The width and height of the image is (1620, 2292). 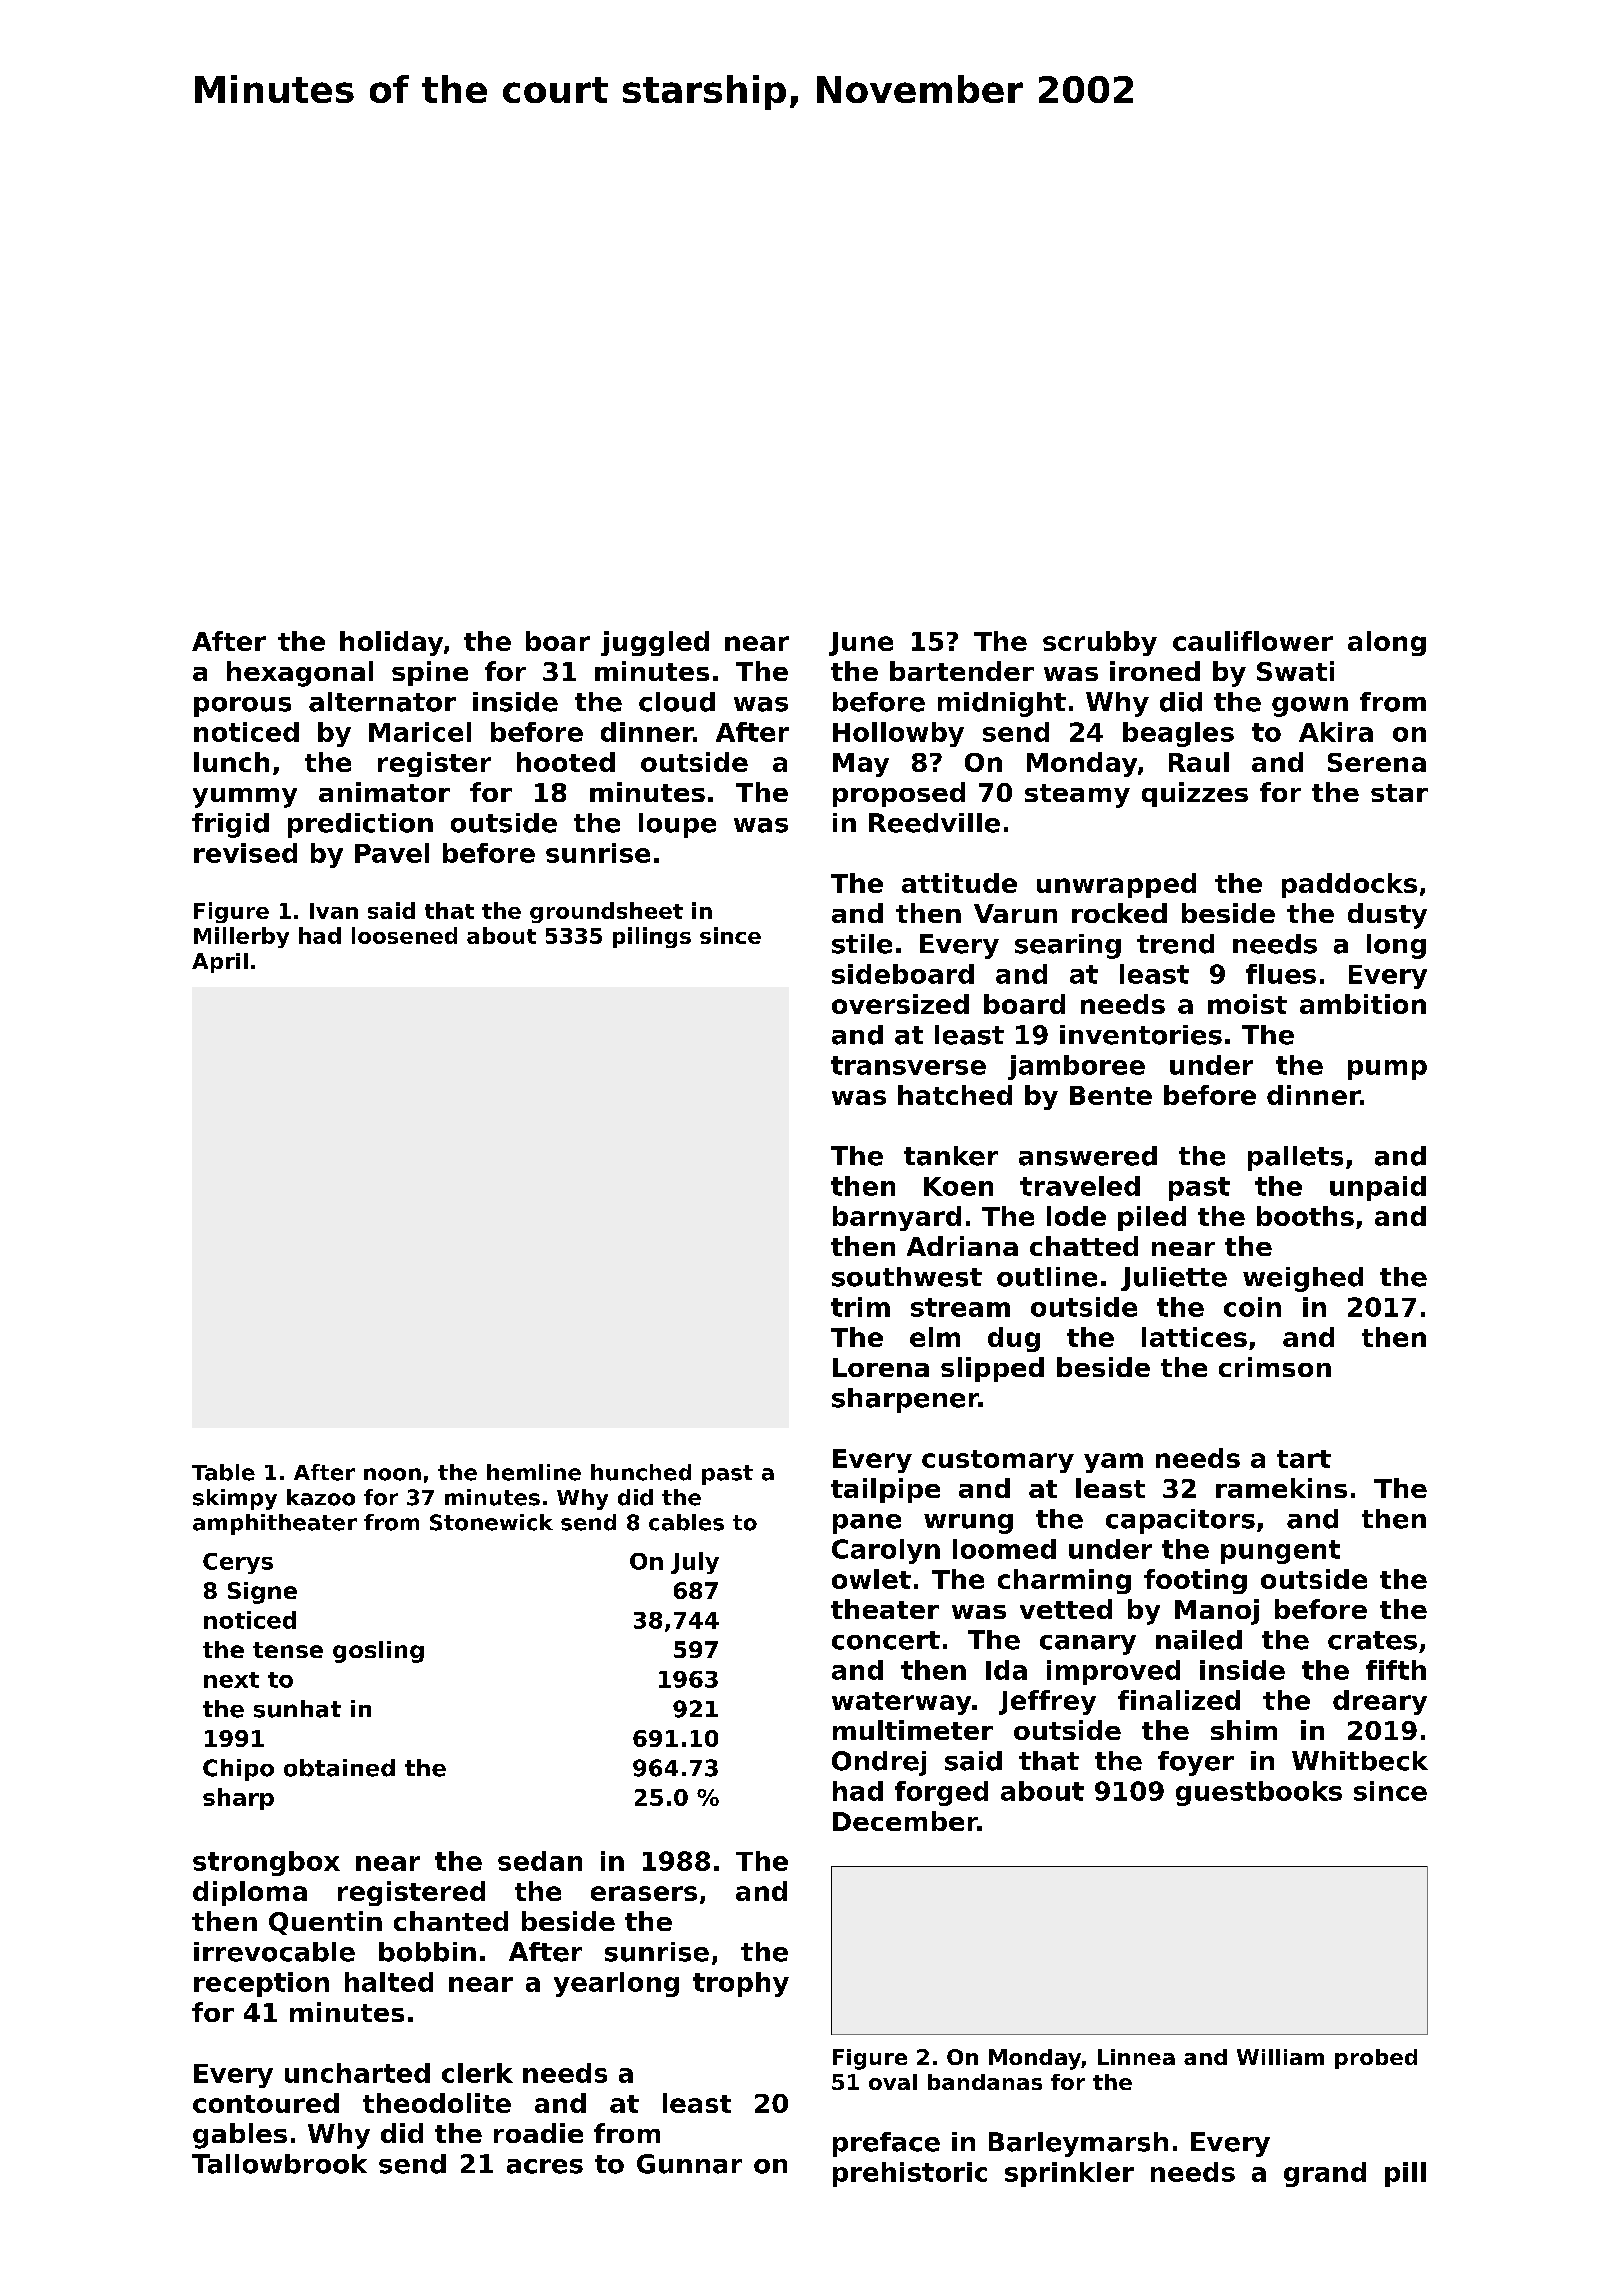 I want to click on April, so click(x=220, y=963).
